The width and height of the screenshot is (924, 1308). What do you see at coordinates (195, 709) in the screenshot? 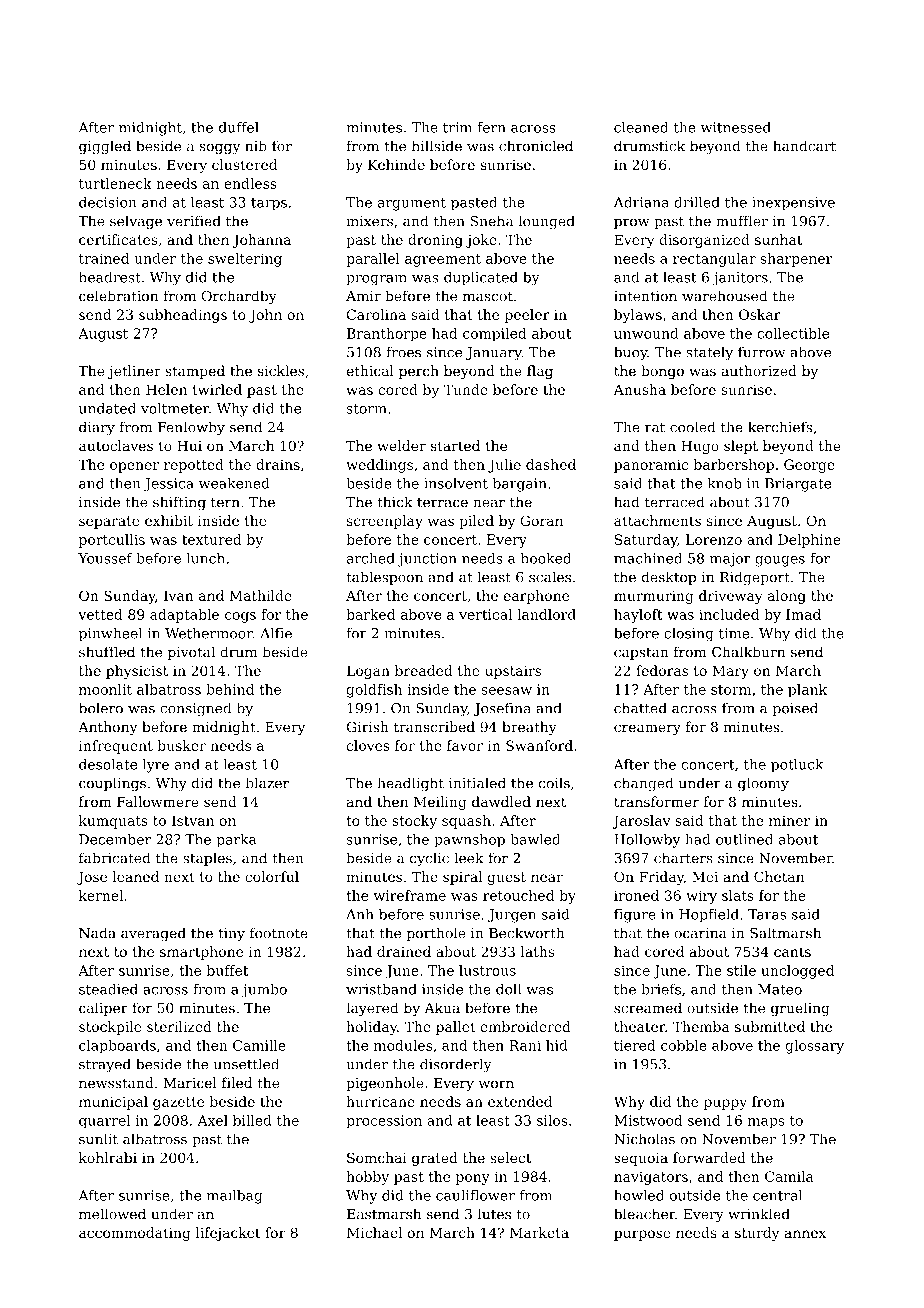
I see `consigned` at bounding box center [195, 709].
